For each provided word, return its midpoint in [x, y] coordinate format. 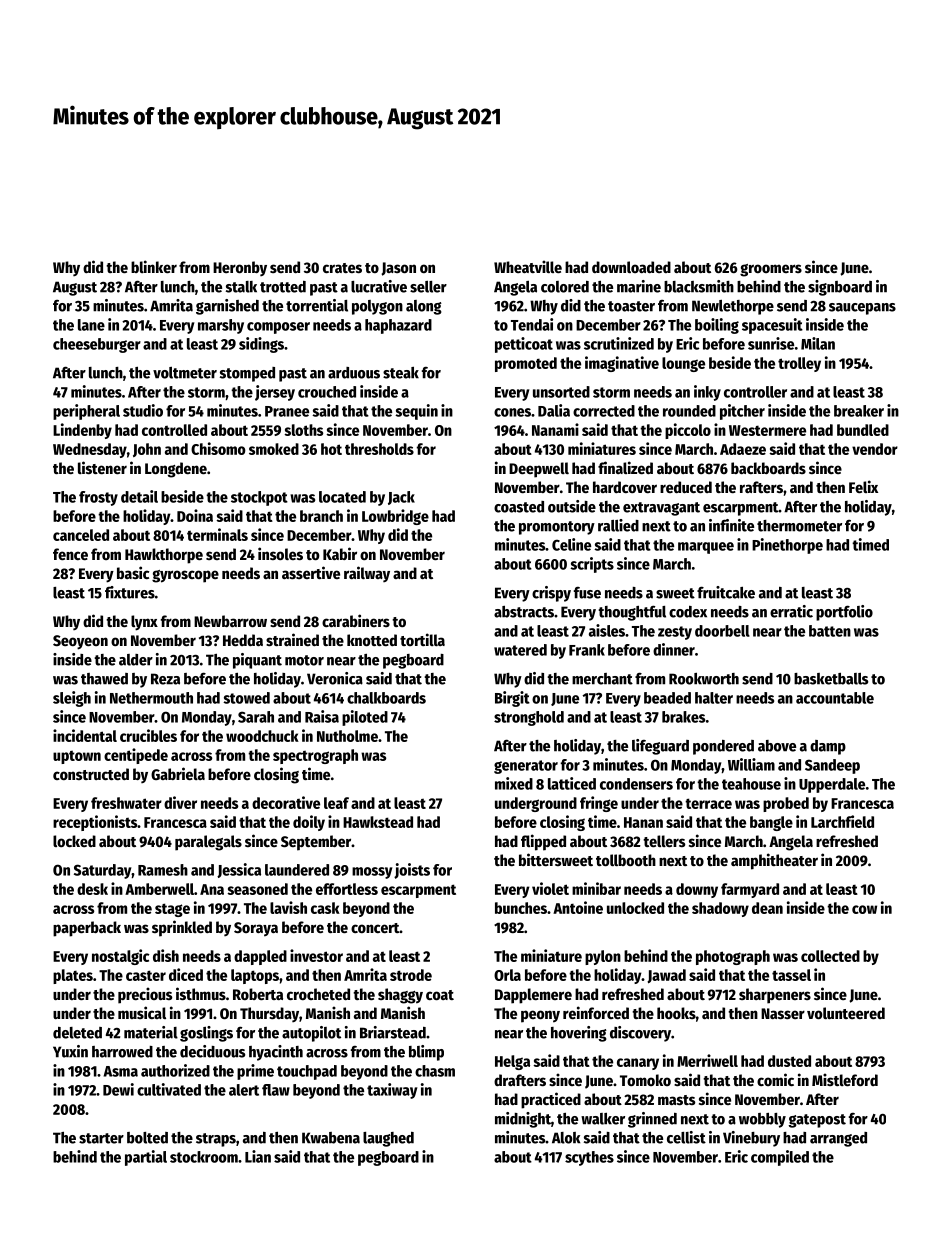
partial [146, 1158]
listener [102, 467]
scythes [589, 1158]
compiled [780, 1158]
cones [512, 412]
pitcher [742, 412]
